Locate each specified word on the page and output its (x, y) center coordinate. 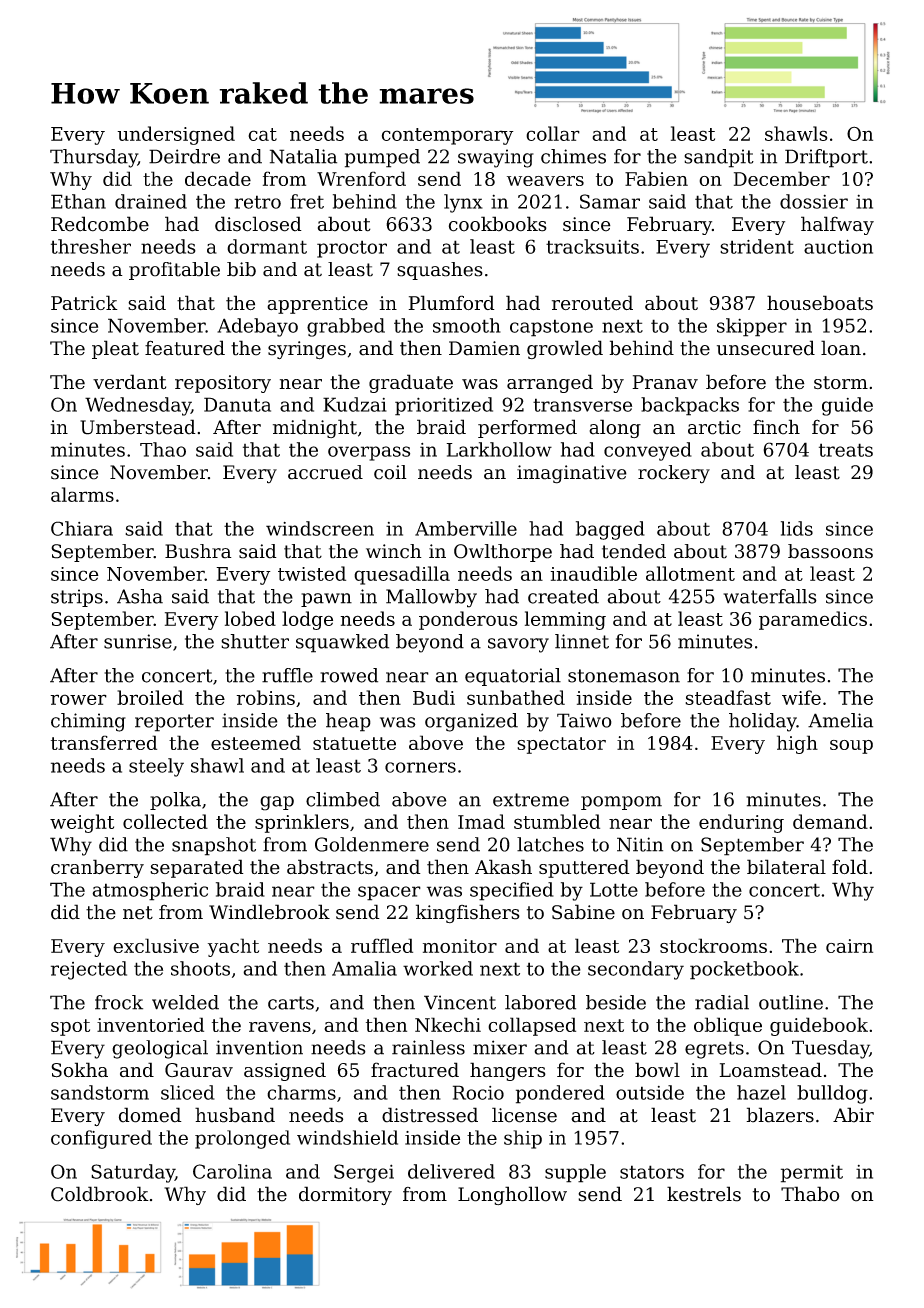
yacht (233, 947)
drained (151, 201)
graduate (411, 383)
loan (841, 348)
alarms (82, 494)
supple (575, 1173)
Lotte (614, 889)
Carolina (232, 1171)
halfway (837, 225)
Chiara (82, 528)
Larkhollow (499, 449)
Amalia (364, 968)
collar (553, 133)
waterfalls (770, 596)
